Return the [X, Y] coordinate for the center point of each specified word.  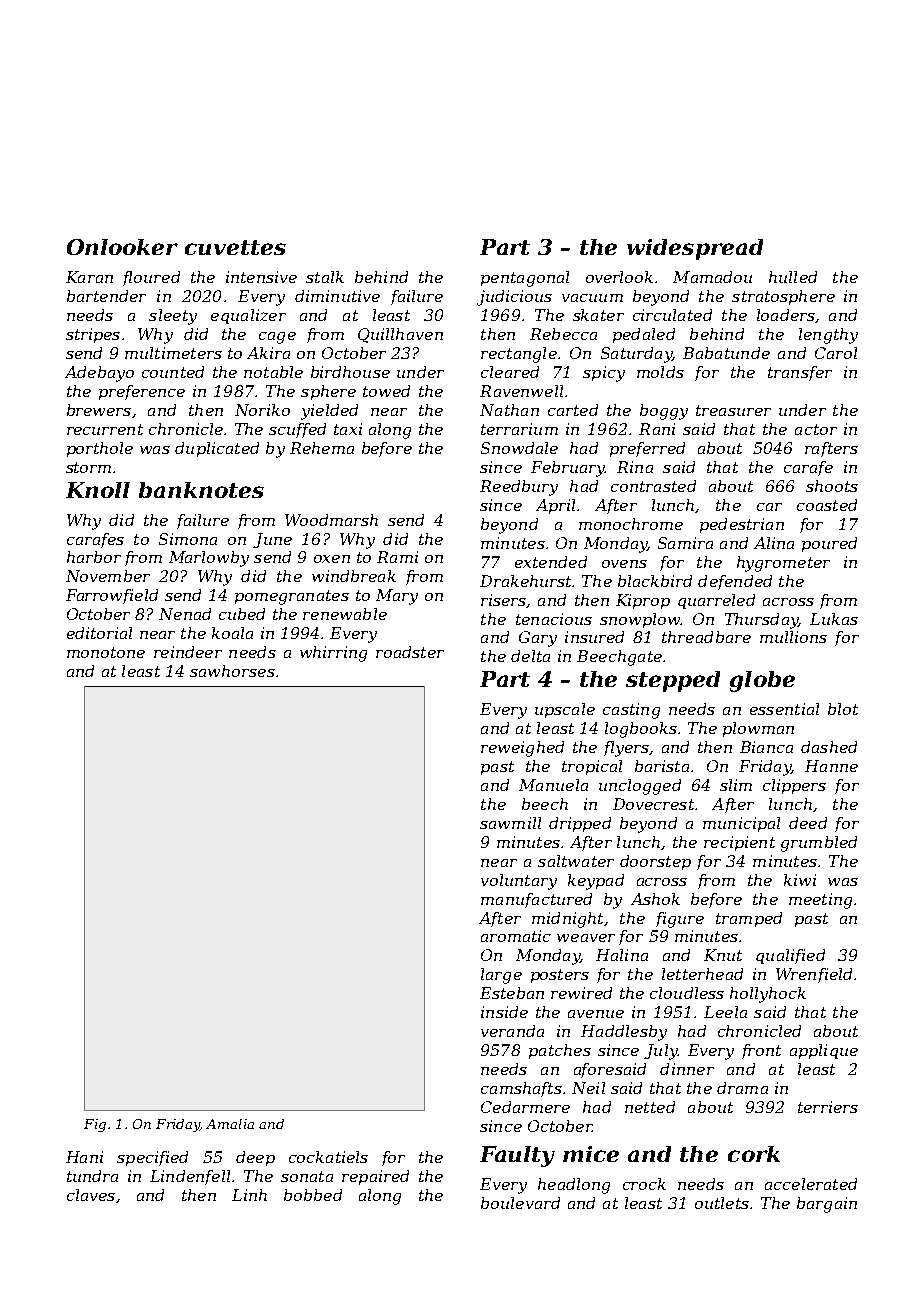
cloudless [687, 993]
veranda [512, 1031]
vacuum [592, 298]
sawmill [510, 823]
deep [255, 1158]
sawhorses [232, 671]
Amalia [230, 1124]
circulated [672, 315]
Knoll [98, 490]
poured [829, 544]
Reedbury [519, 488]
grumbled [819, 844]
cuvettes [235, 247]
